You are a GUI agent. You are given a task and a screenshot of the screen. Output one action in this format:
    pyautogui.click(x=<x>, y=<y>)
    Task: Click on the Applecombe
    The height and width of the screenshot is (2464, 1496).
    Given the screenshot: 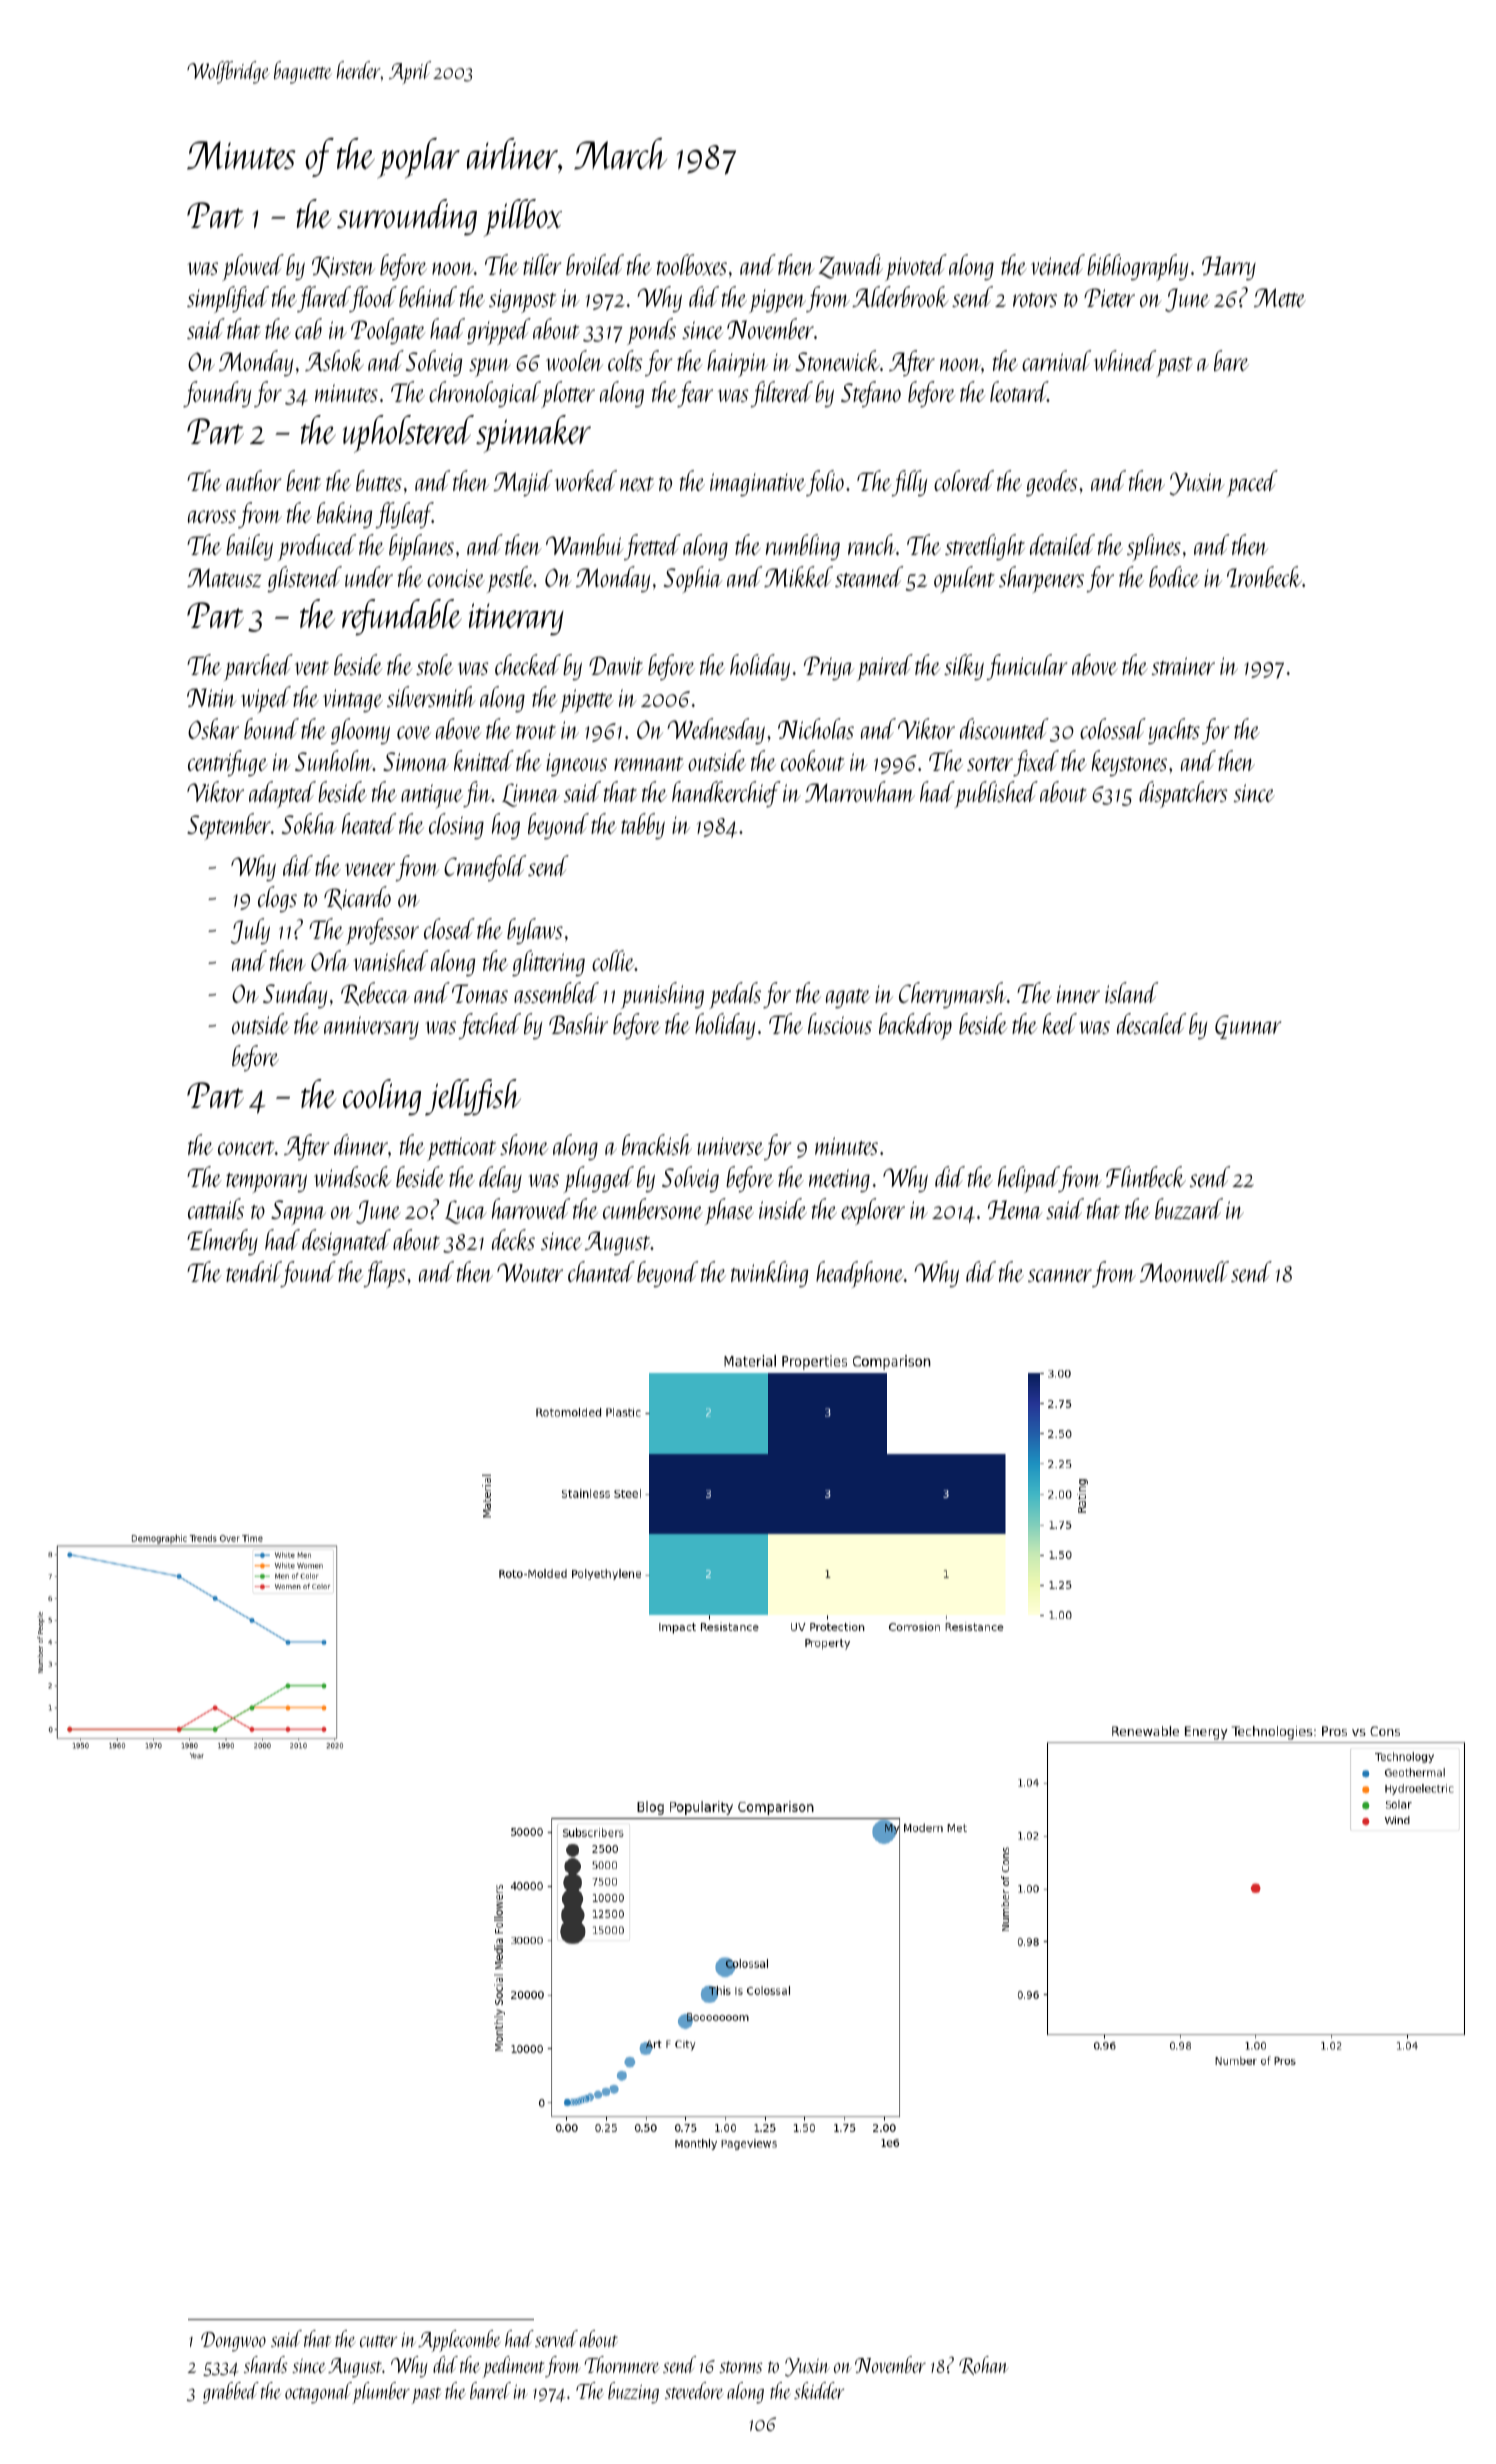 What is the action you would take?
    pyautogui.click(x=459, y=2341)
